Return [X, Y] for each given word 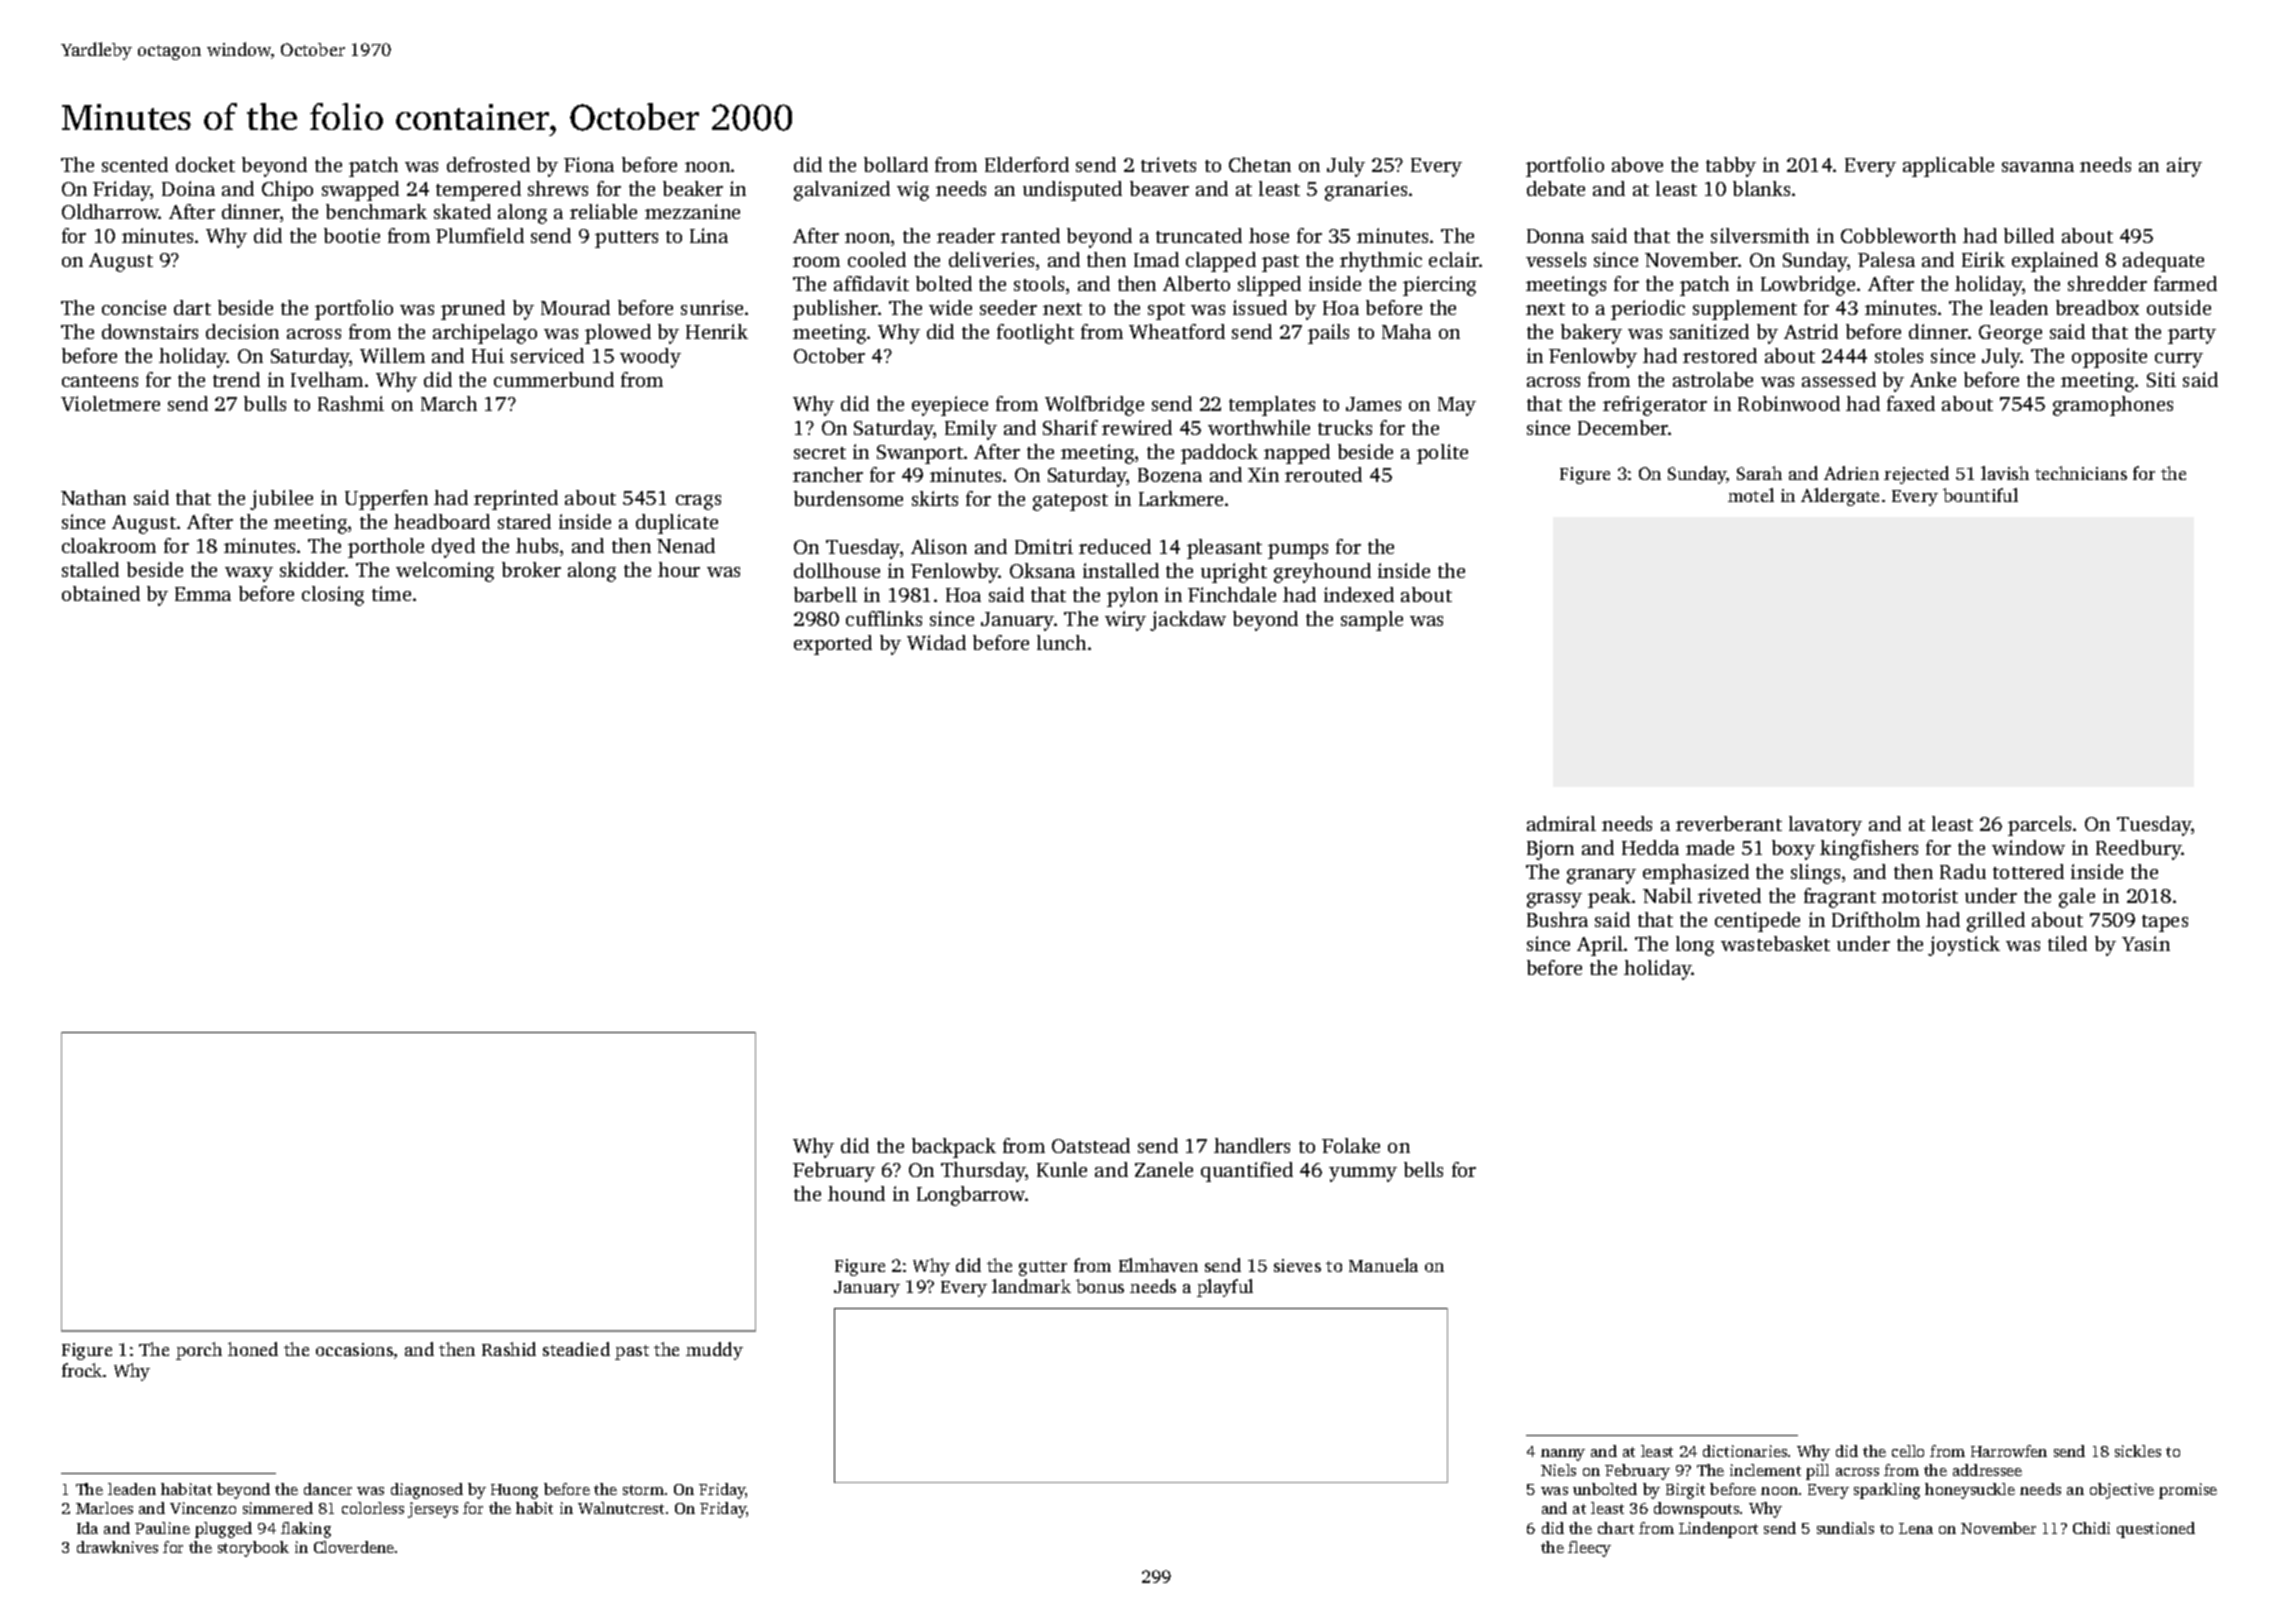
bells [1423, 1169]
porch [199, 1351]
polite [1442, 454]
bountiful [1980, 495]
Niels [1558, 1470]
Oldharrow [110, 211]
